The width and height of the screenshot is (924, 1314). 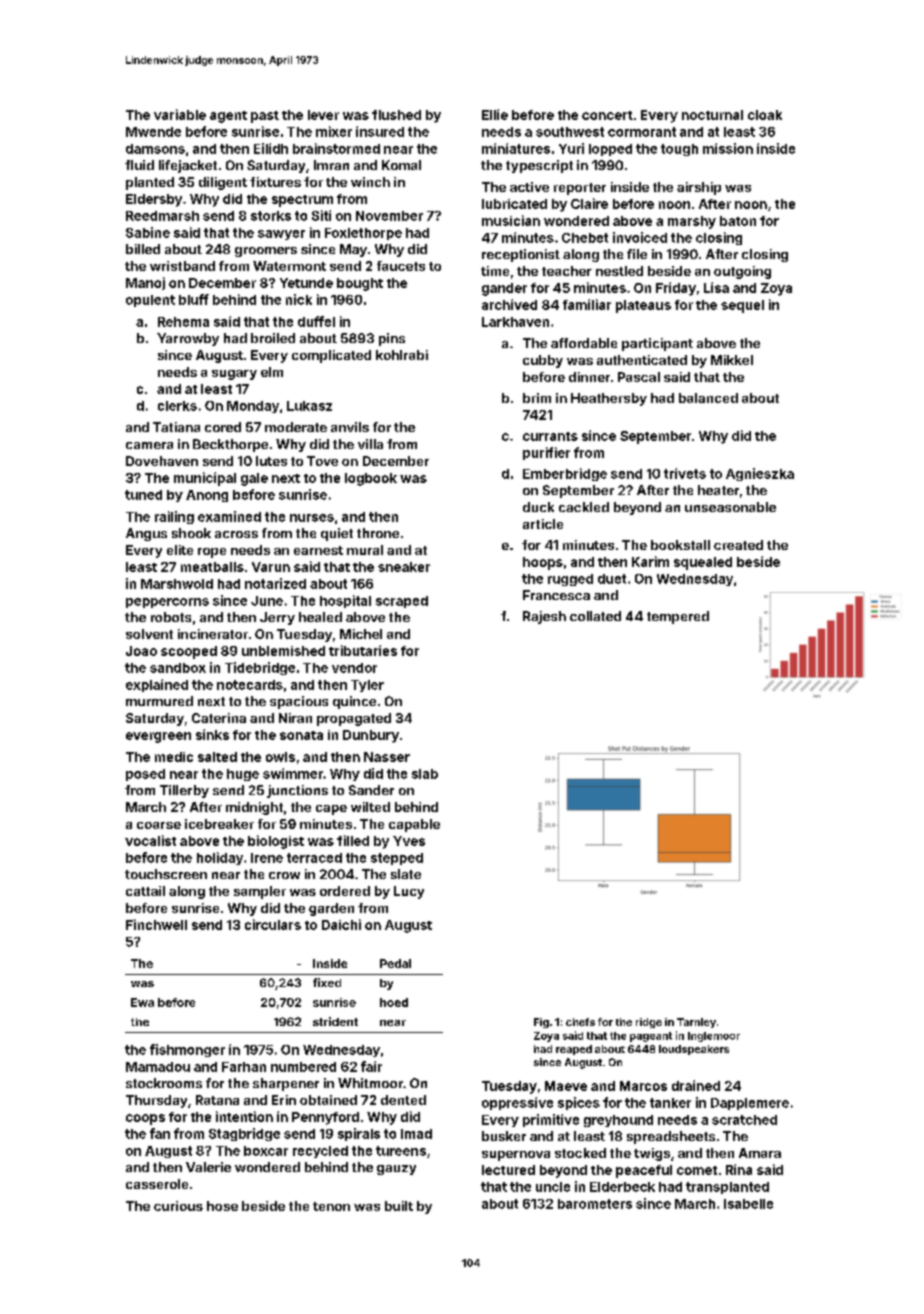 What do you see at coordinates (266, 252) in the screenshot?
I see `groomers` at bounding box center [266, 252].
